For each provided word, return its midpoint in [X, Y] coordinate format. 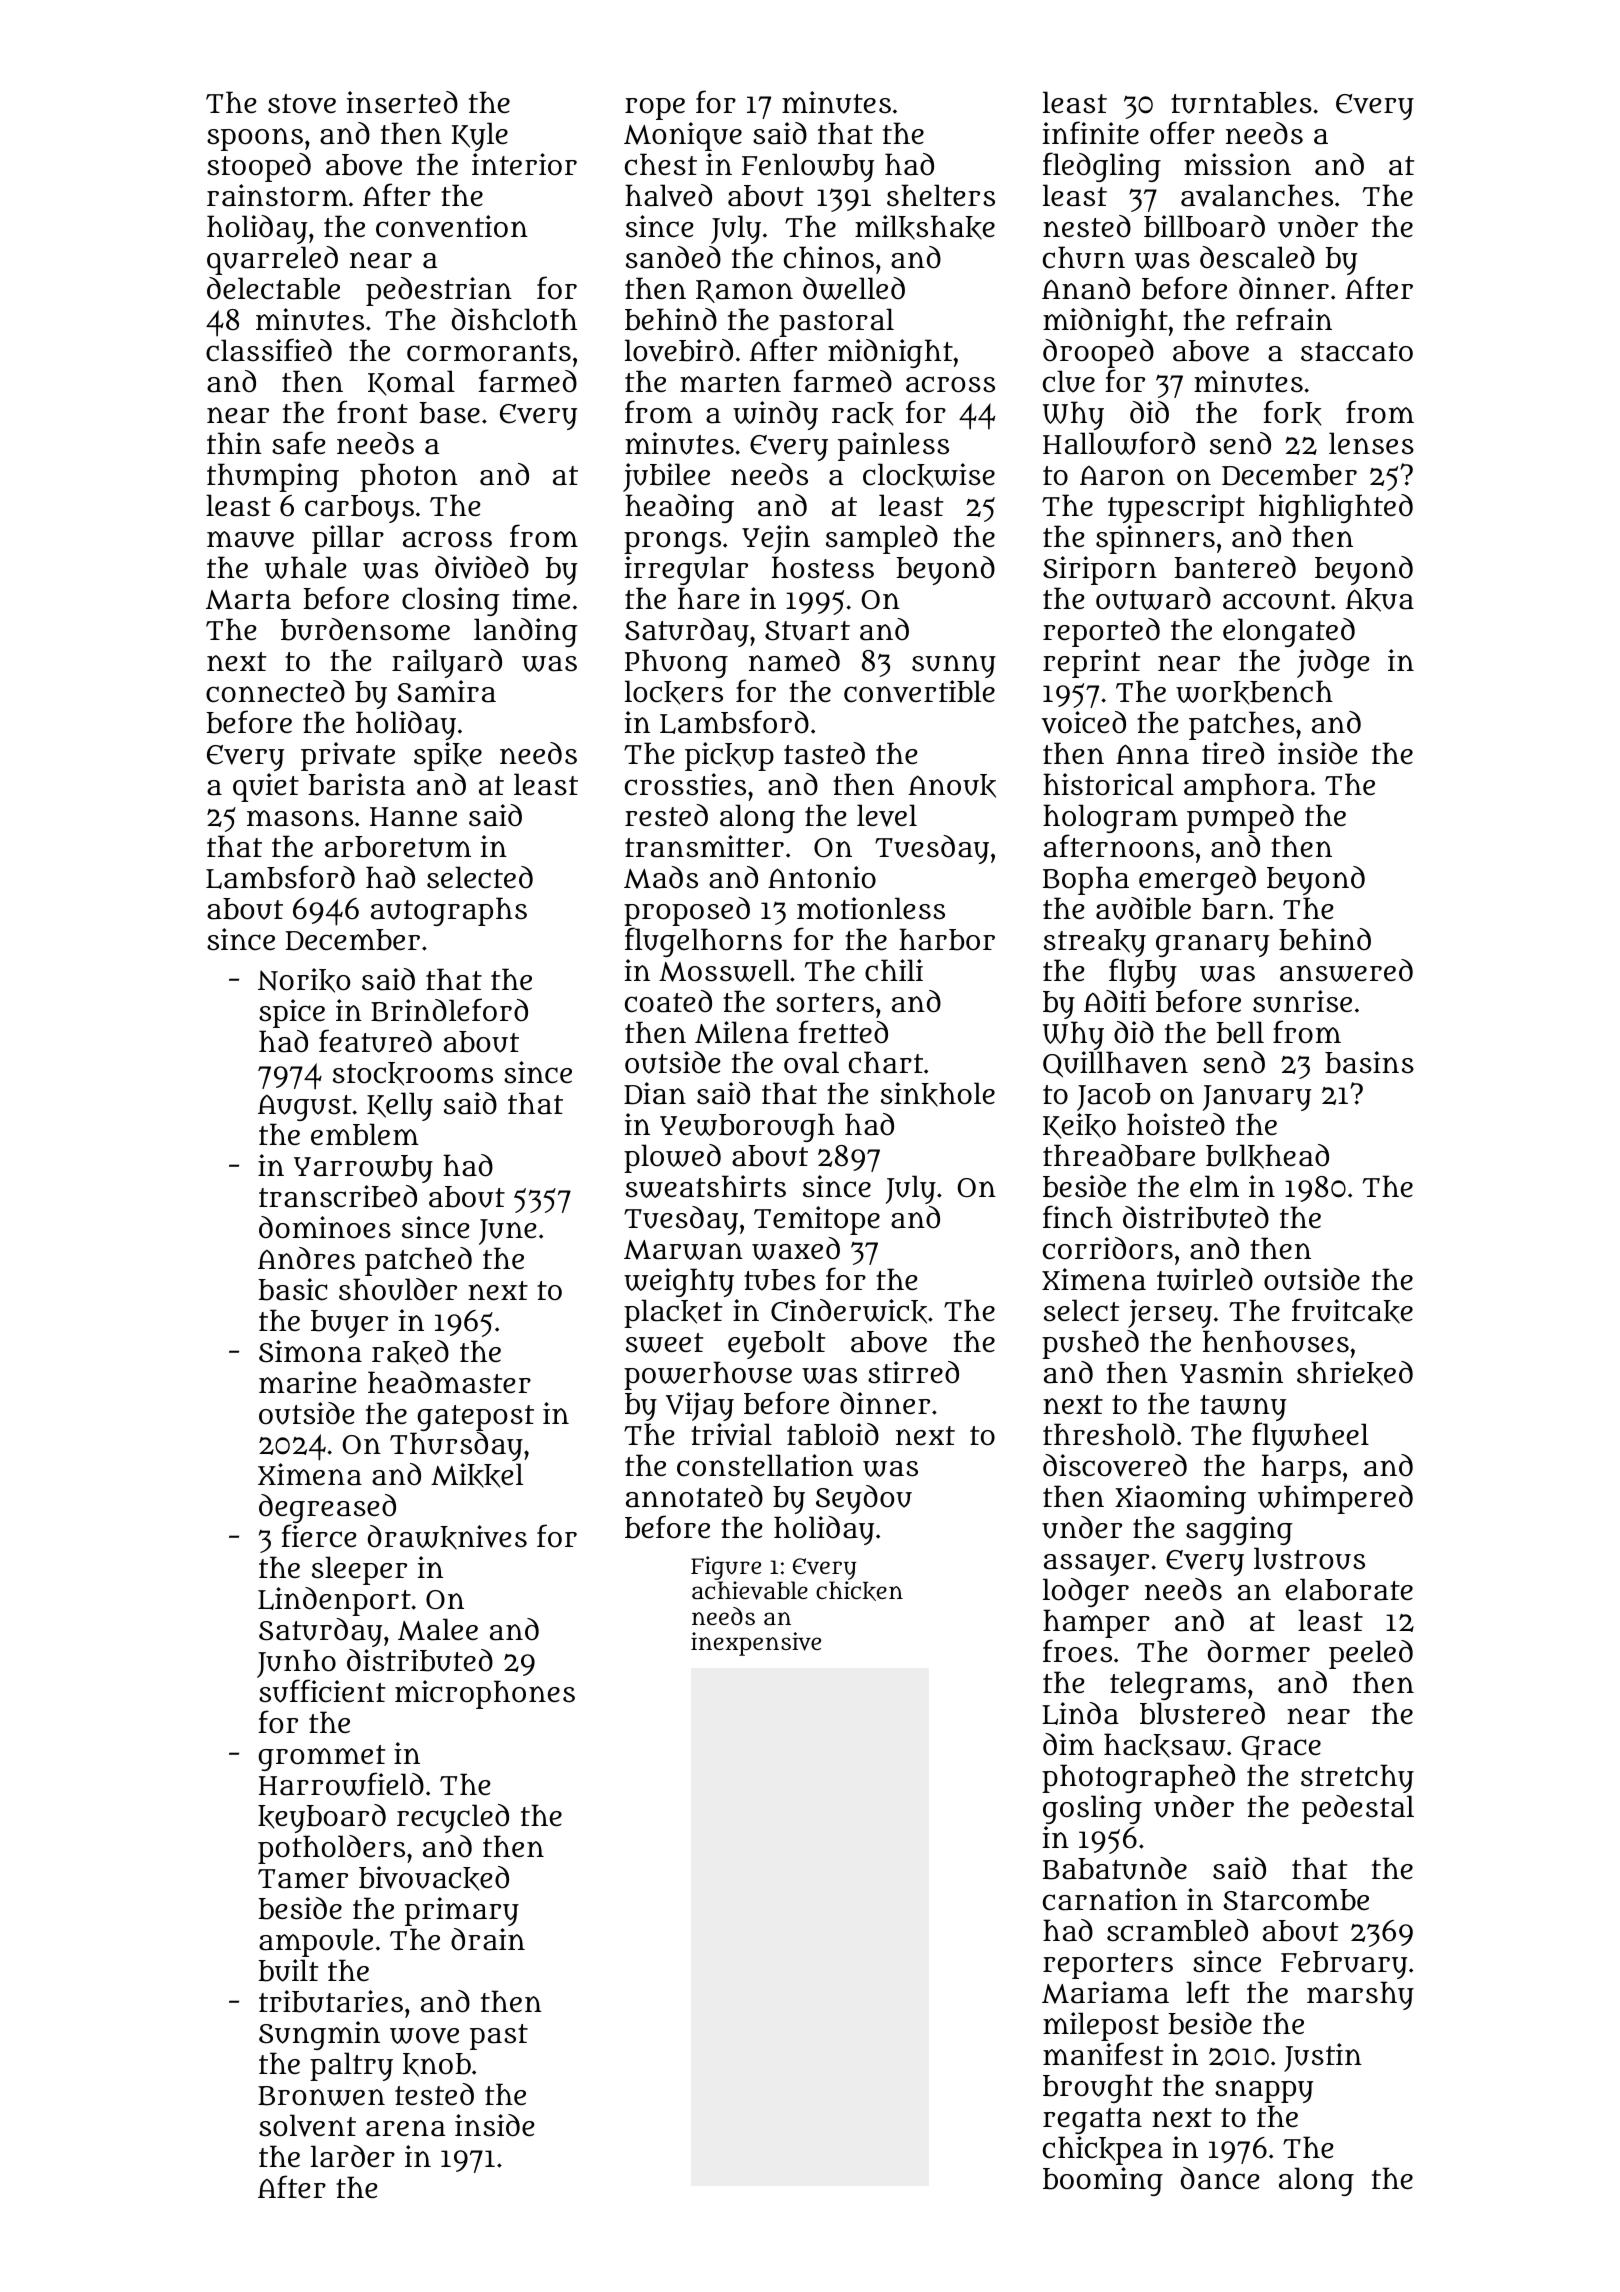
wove [424, 2036]
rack [862, 414]
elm [1214, 1186]
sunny [954, 666]
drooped [1098, 353]
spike [448, 756]
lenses [1371, 443]
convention [452, 226]
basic [292, 1289]
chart [886, 1062]
